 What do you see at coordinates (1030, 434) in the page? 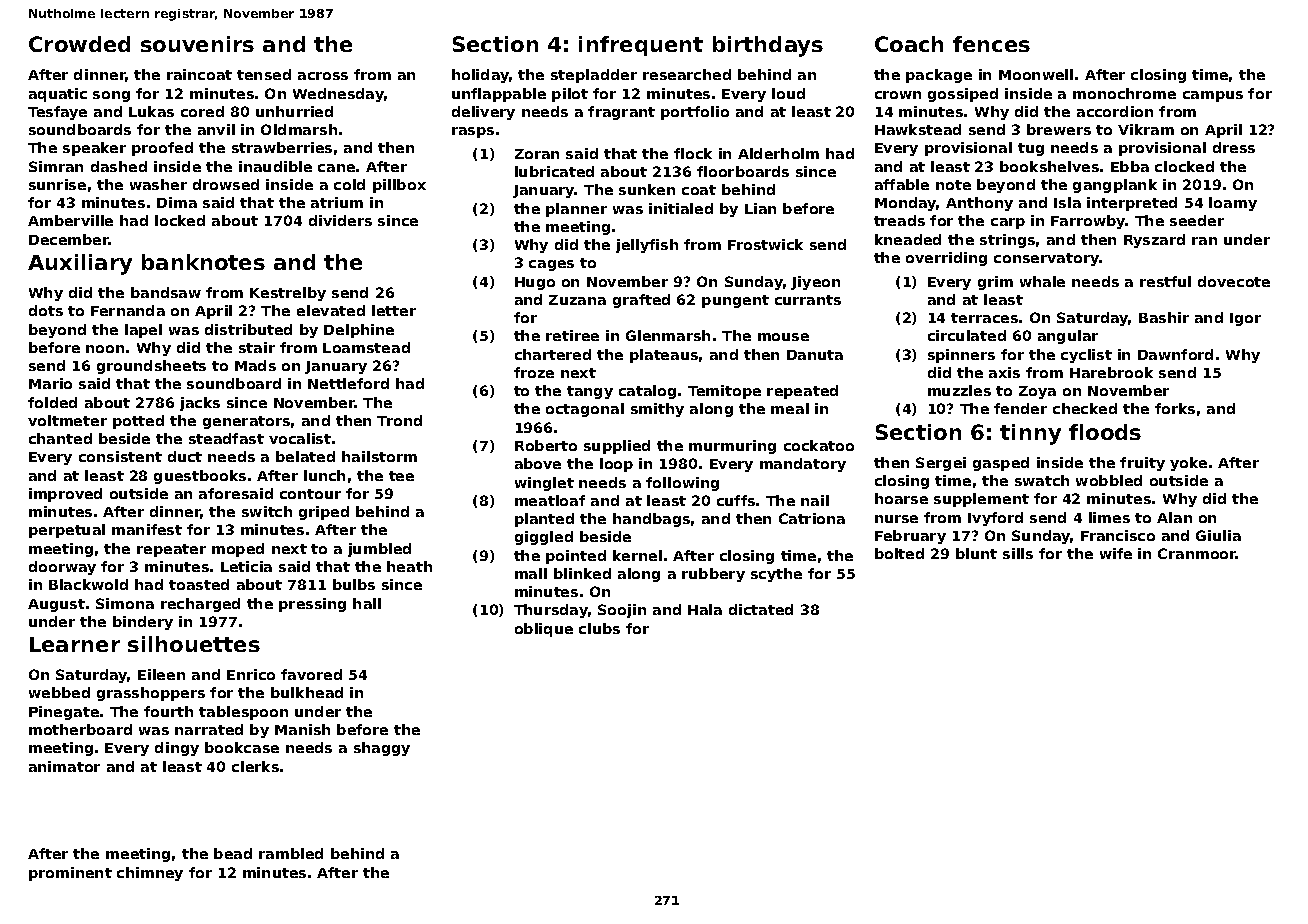
I see `tinny` at bounding box center [1030, 434].
